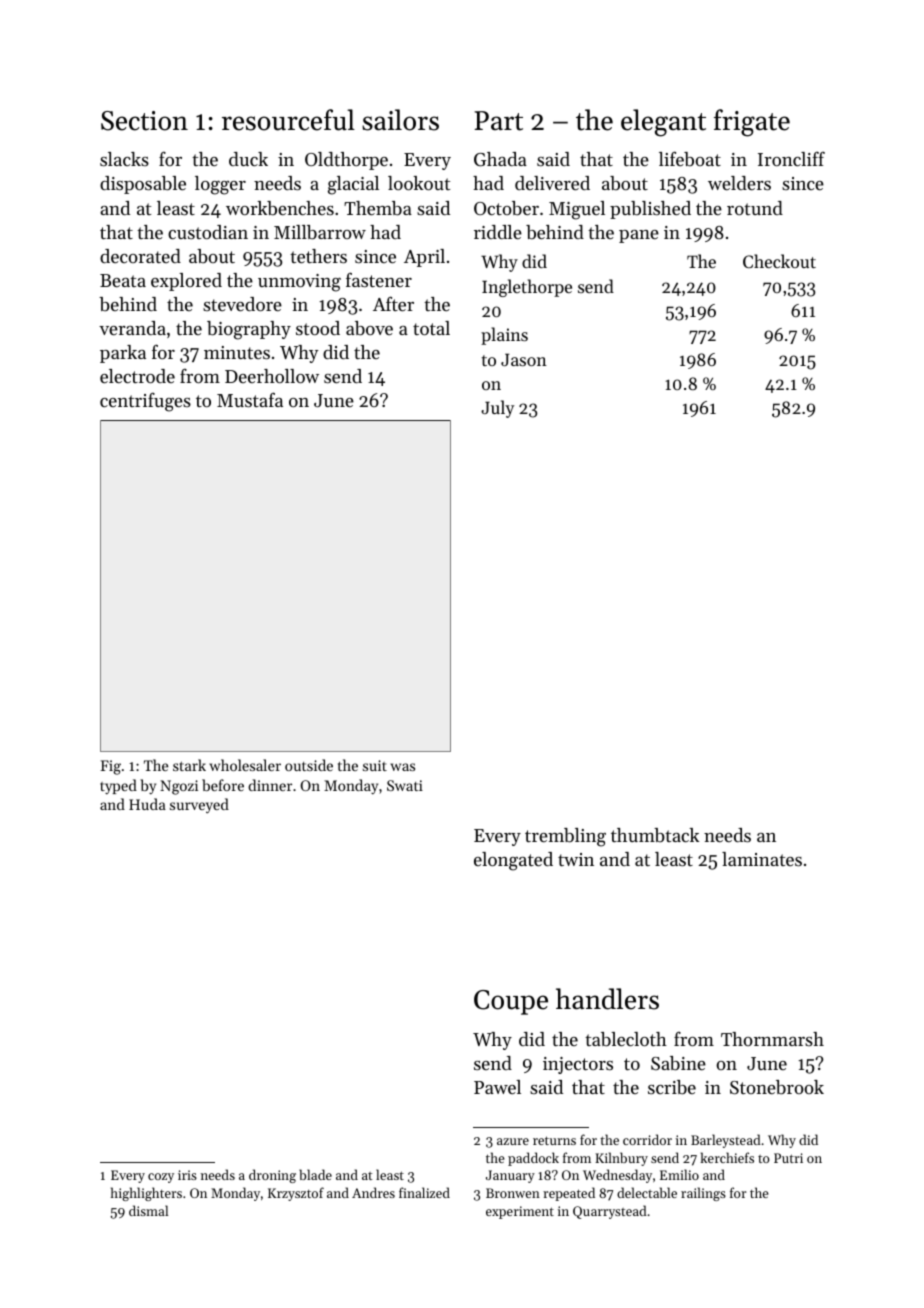 The width and height of the image is (924, 1308). What do you see at coordinates (497, 1087) in the image?
I see `Pawel` at bounding box center [497, 1087].
